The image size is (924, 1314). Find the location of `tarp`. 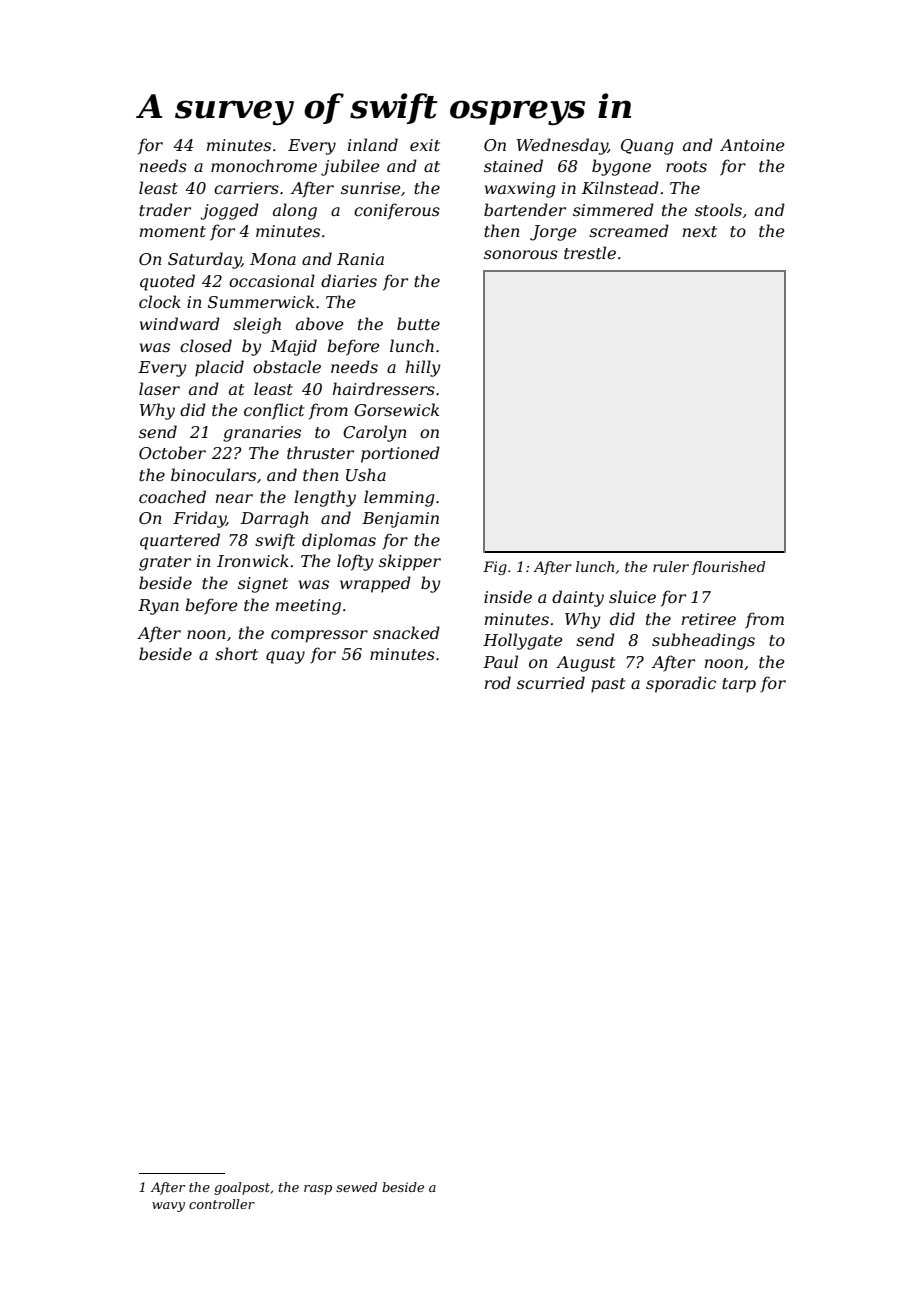

tarp is located at coordinates (739, 685).
